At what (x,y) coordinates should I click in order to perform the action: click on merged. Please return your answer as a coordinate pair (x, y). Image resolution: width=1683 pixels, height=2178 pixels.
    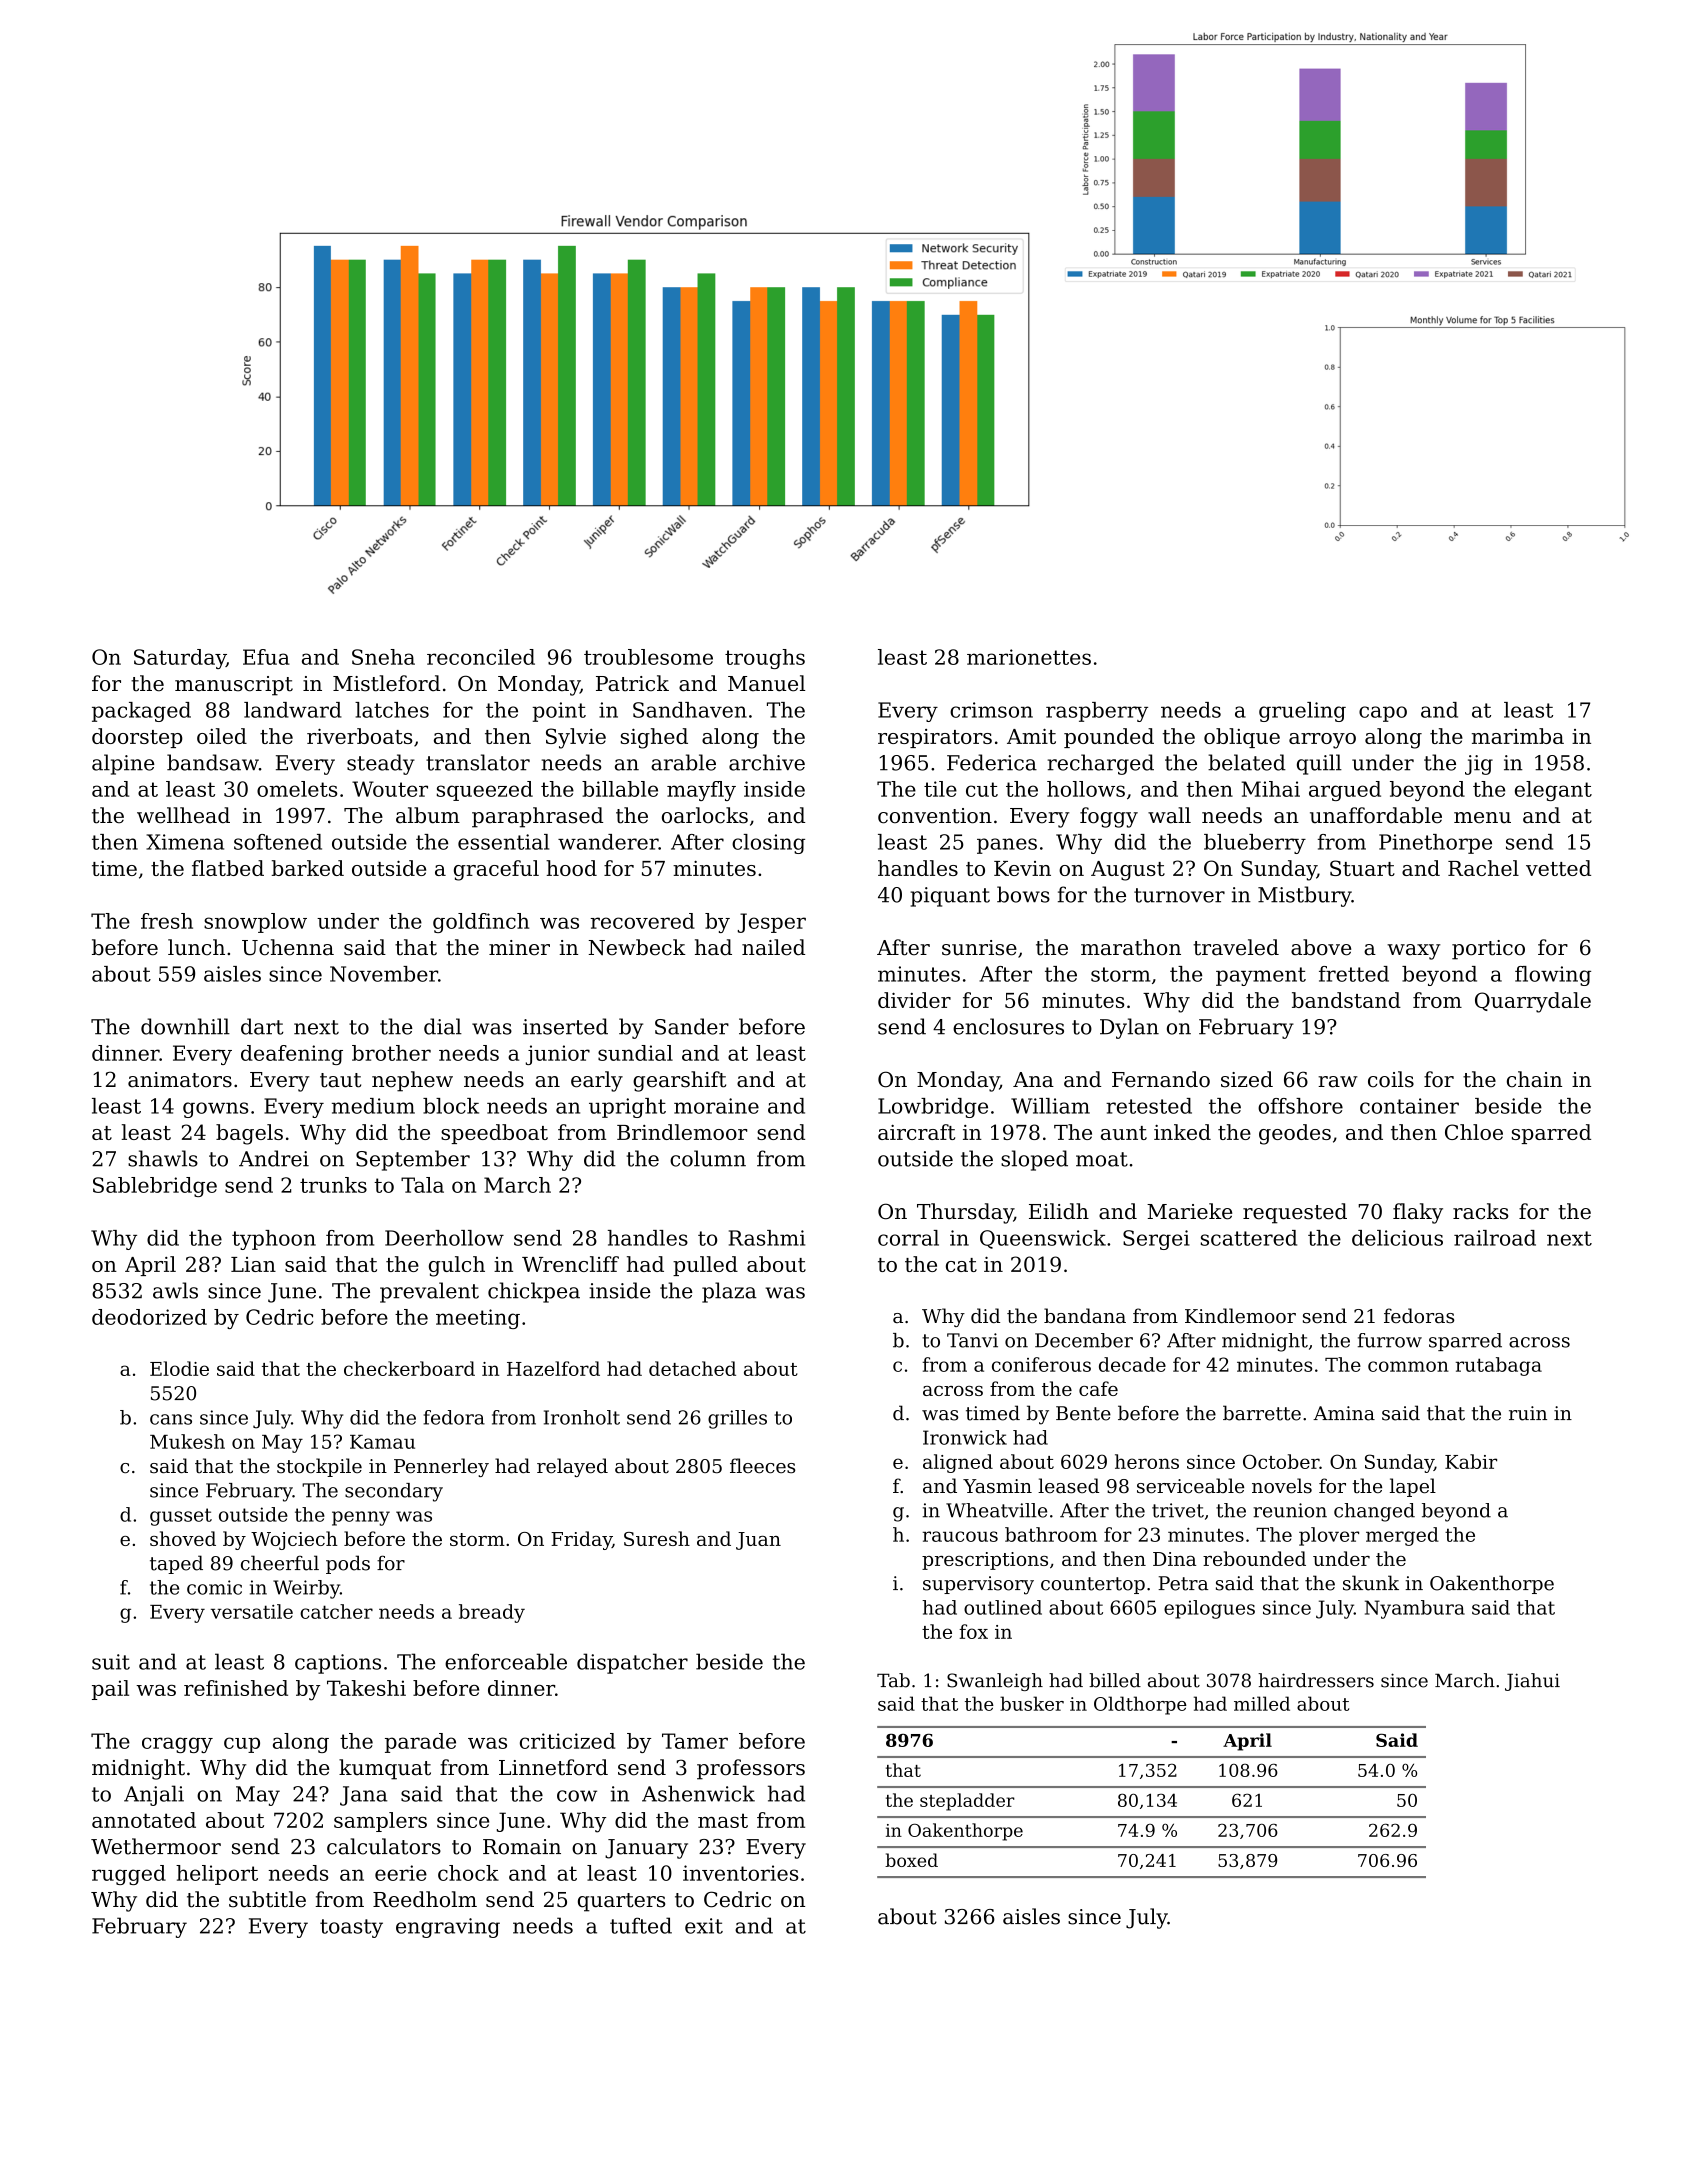
    Looking at the image, I should click on (1402, 1536).
